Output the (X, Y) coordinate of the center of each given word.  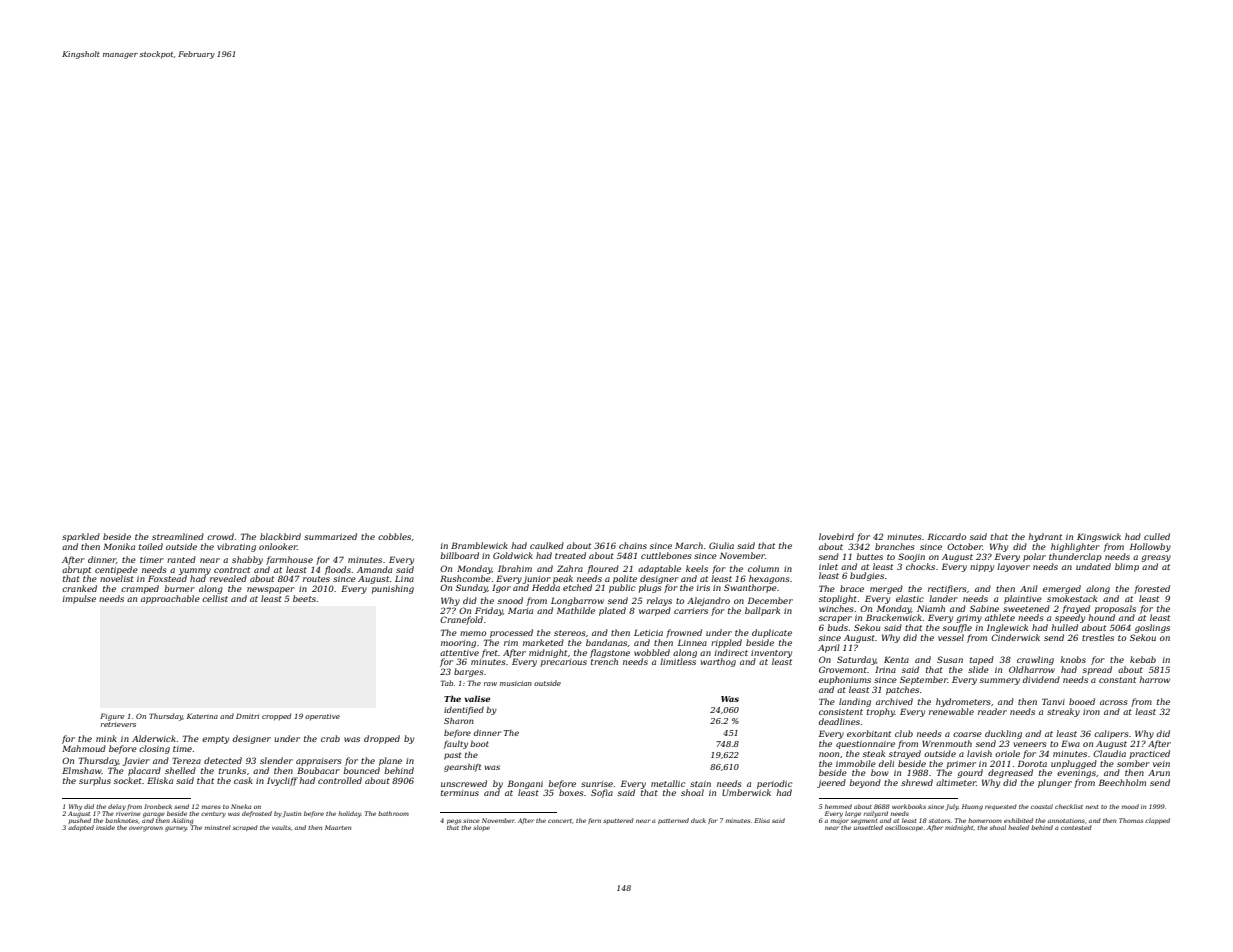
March (689, 545)
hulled (1064, 627)
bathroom (393, 813)
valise (477, 698)
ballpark (762, 611)
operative (322, 717)
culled (1157, 536)
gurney (176, 829)
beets (304, 598)
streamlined (178, 536)
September (924, 680)
